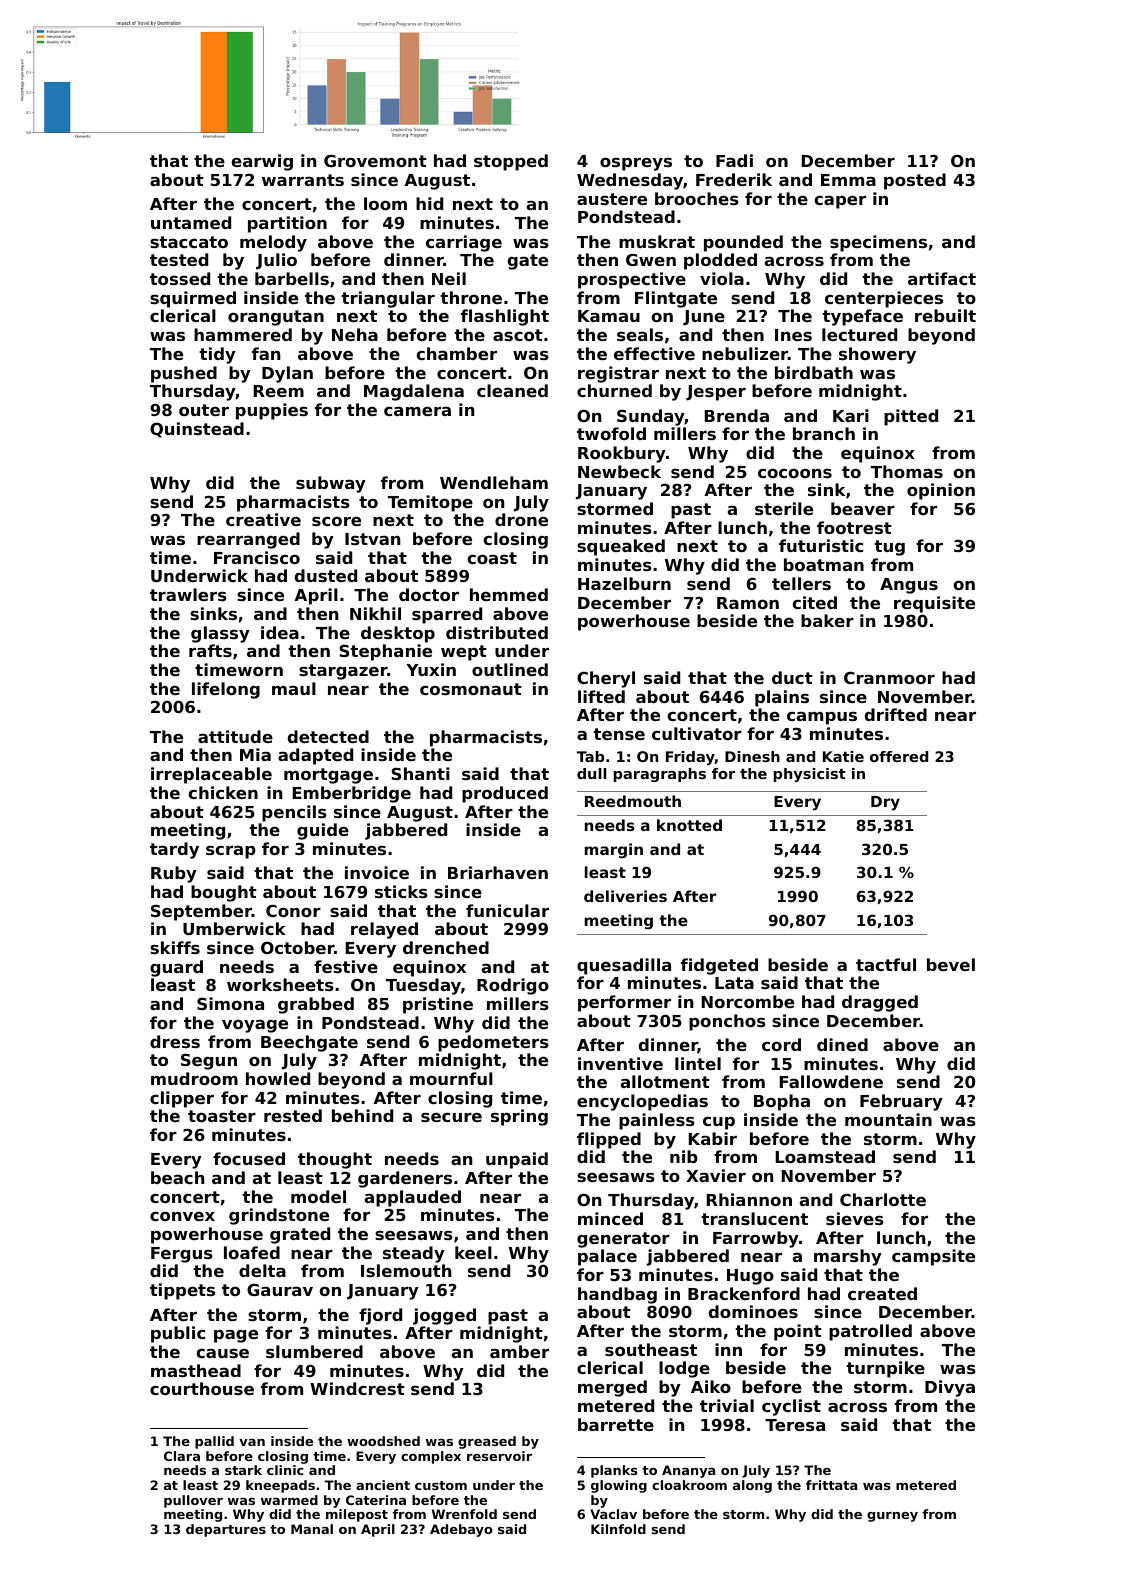 The width and height of the page is (1126, 1592). Describe the element at coordinates (745, 353) in the page. I see `nebulizer` at that location.
